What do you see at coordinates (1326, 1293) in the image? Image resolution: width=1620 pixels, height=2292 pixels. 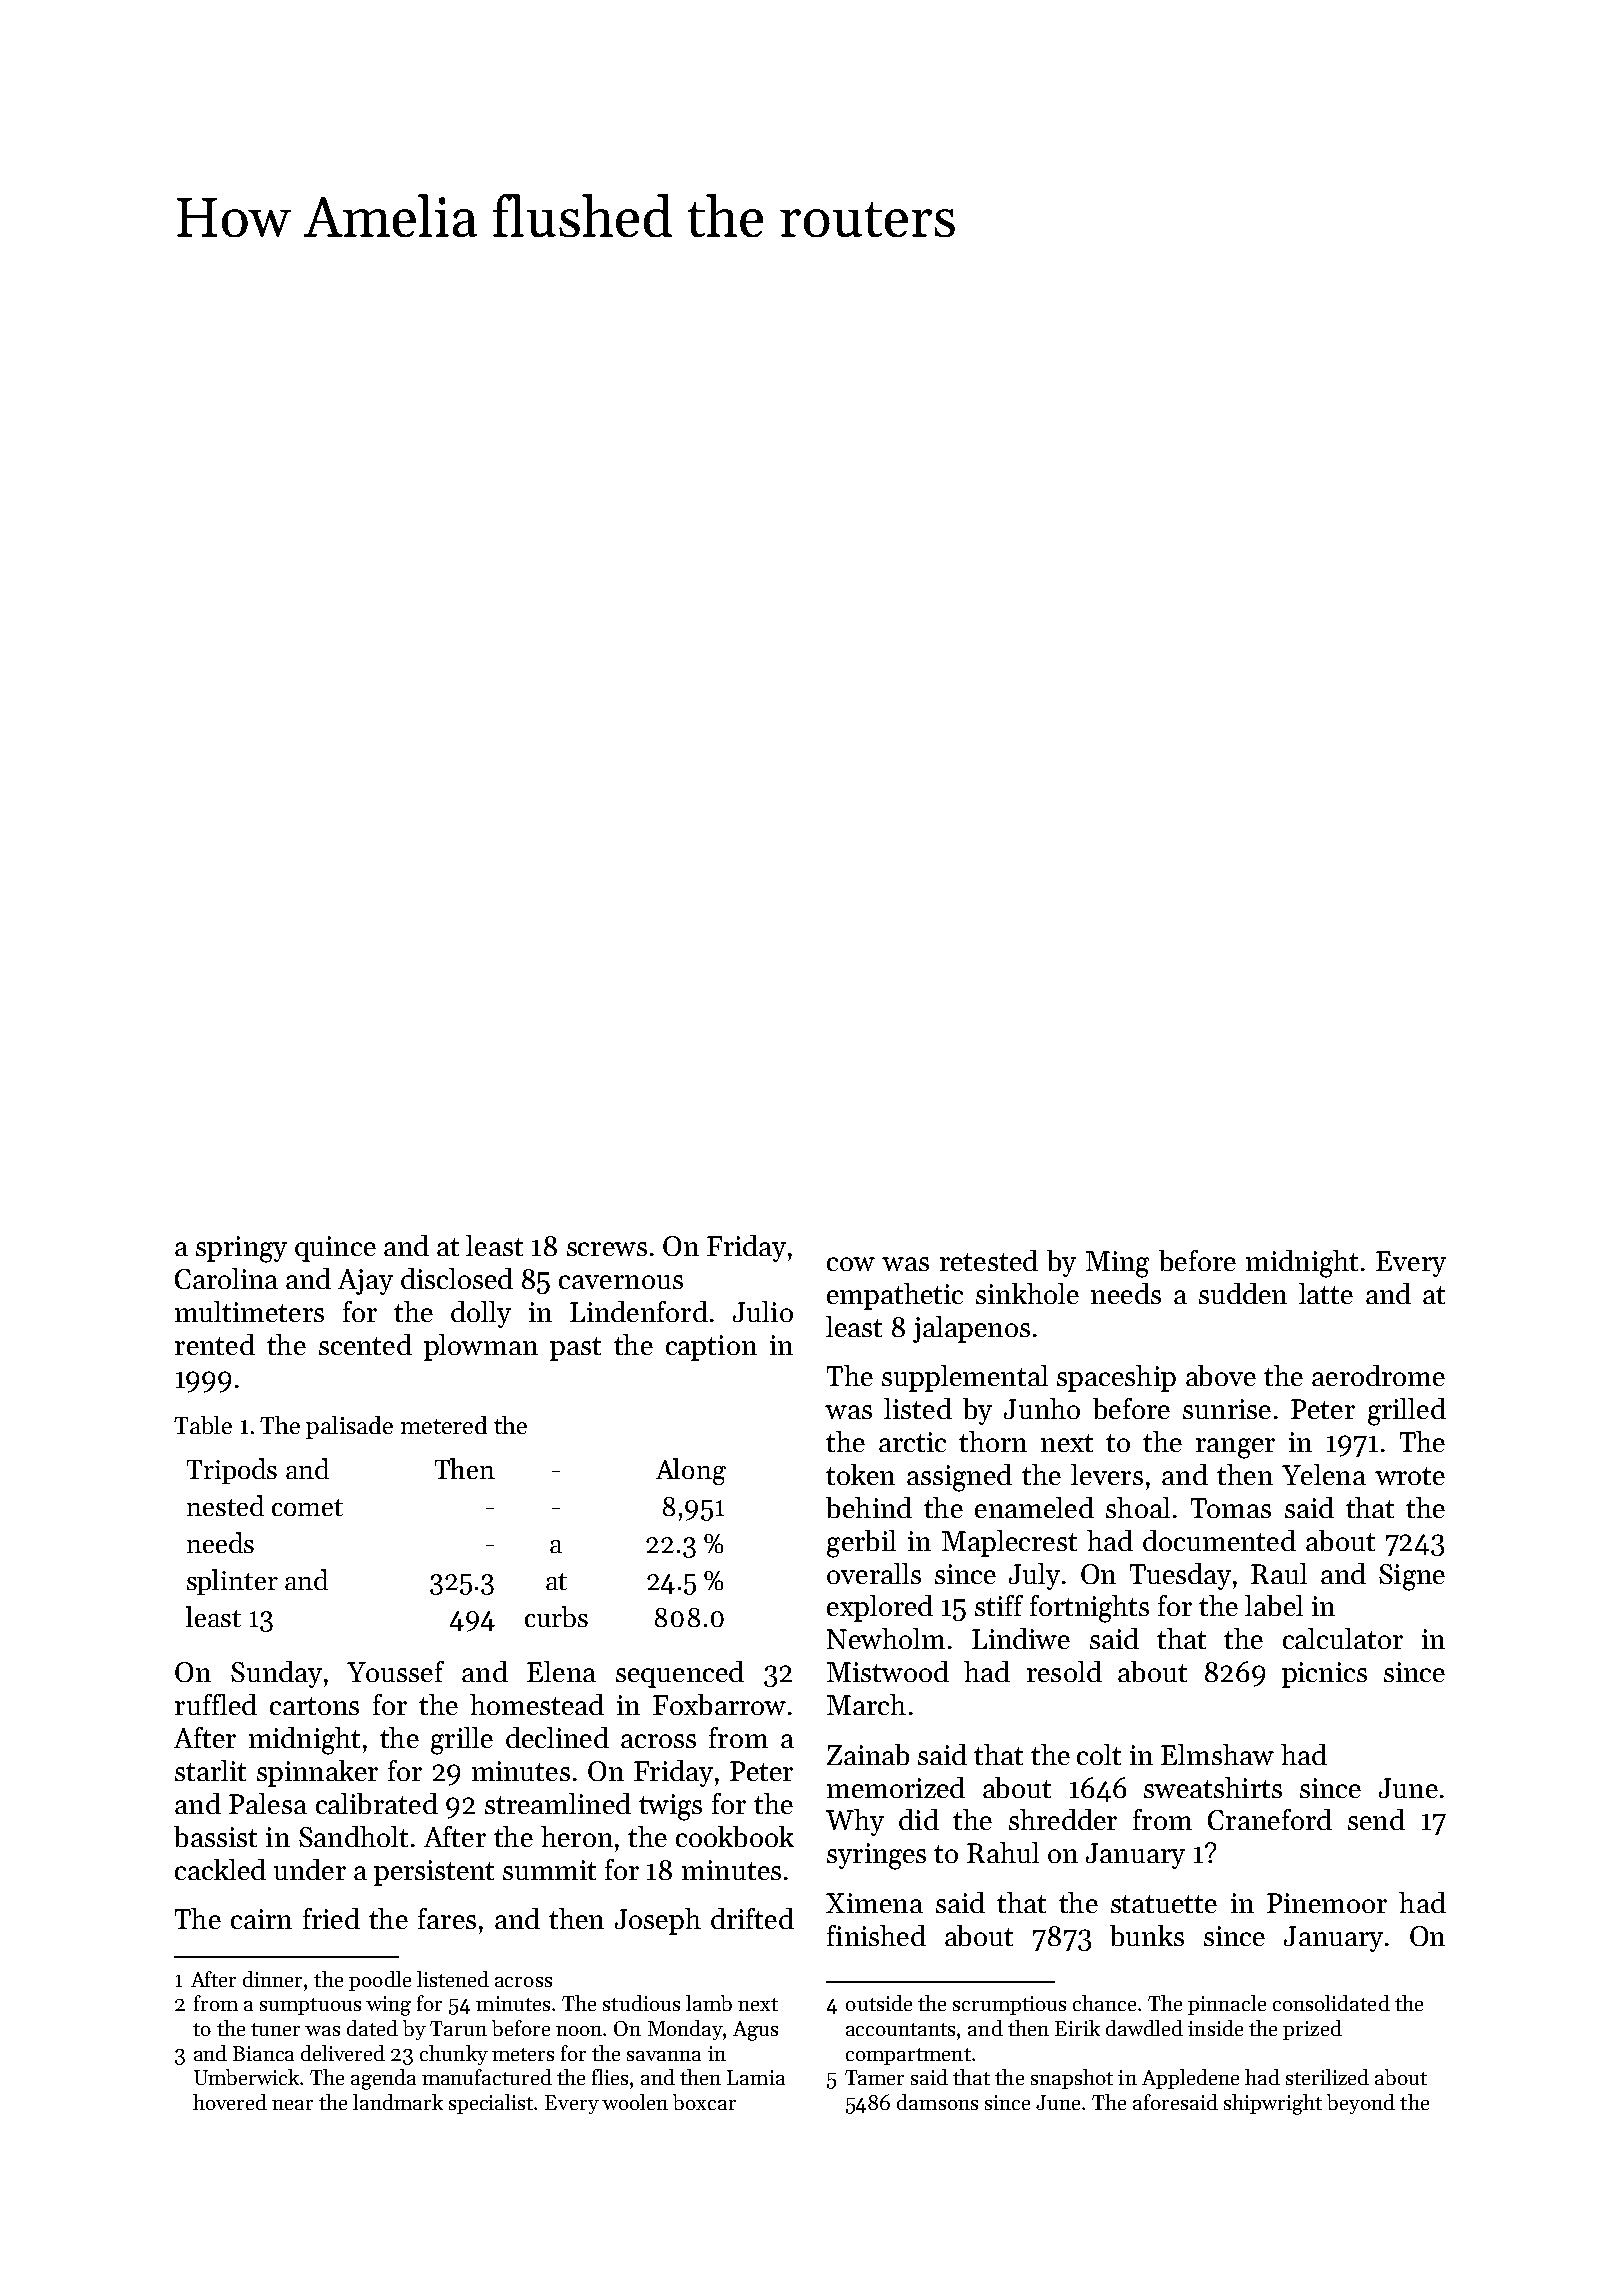 I see `latte` at bounding box center [1326, 1293].
